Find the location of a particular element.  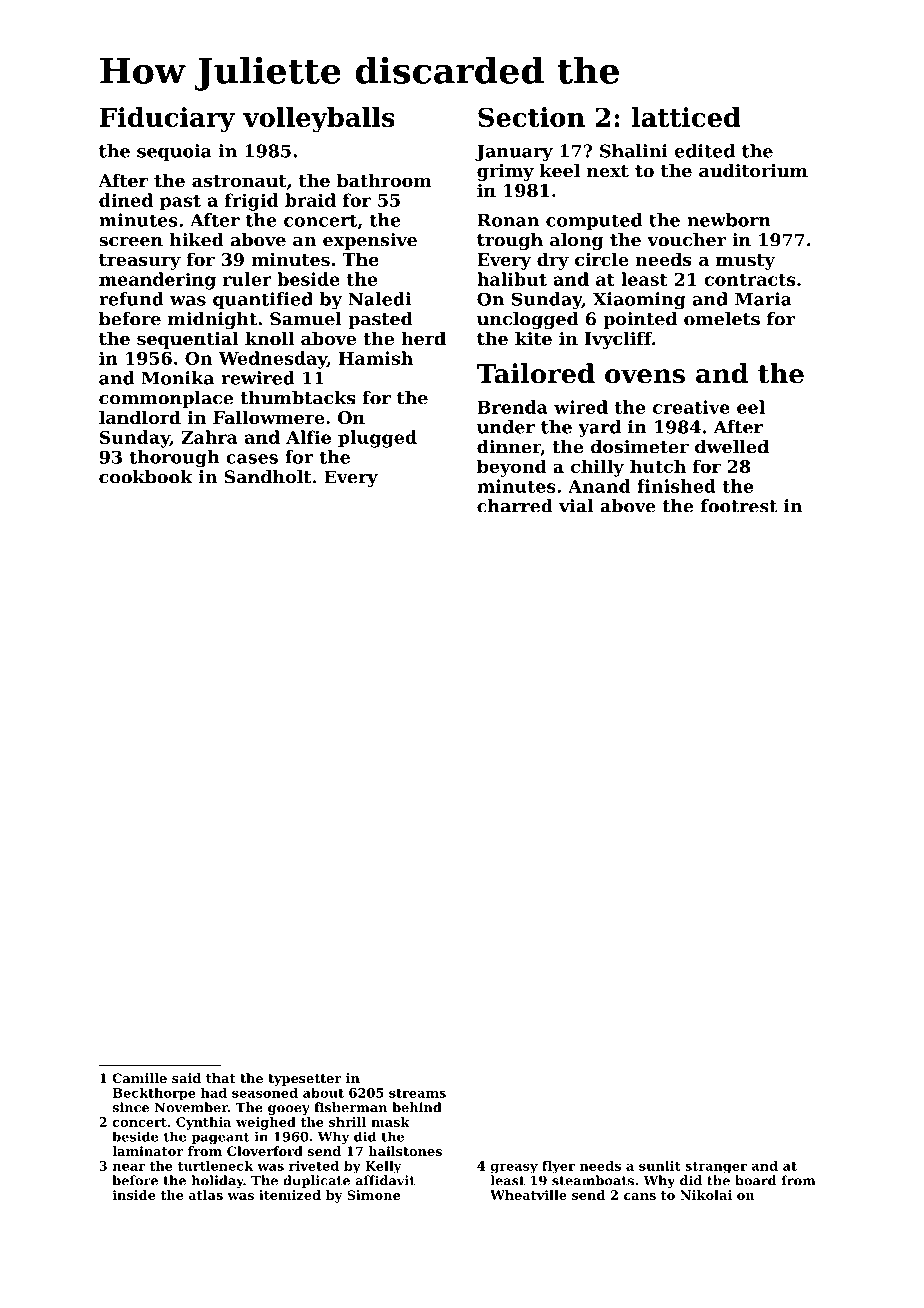

gooey is located at coordinates (289, 1110).
